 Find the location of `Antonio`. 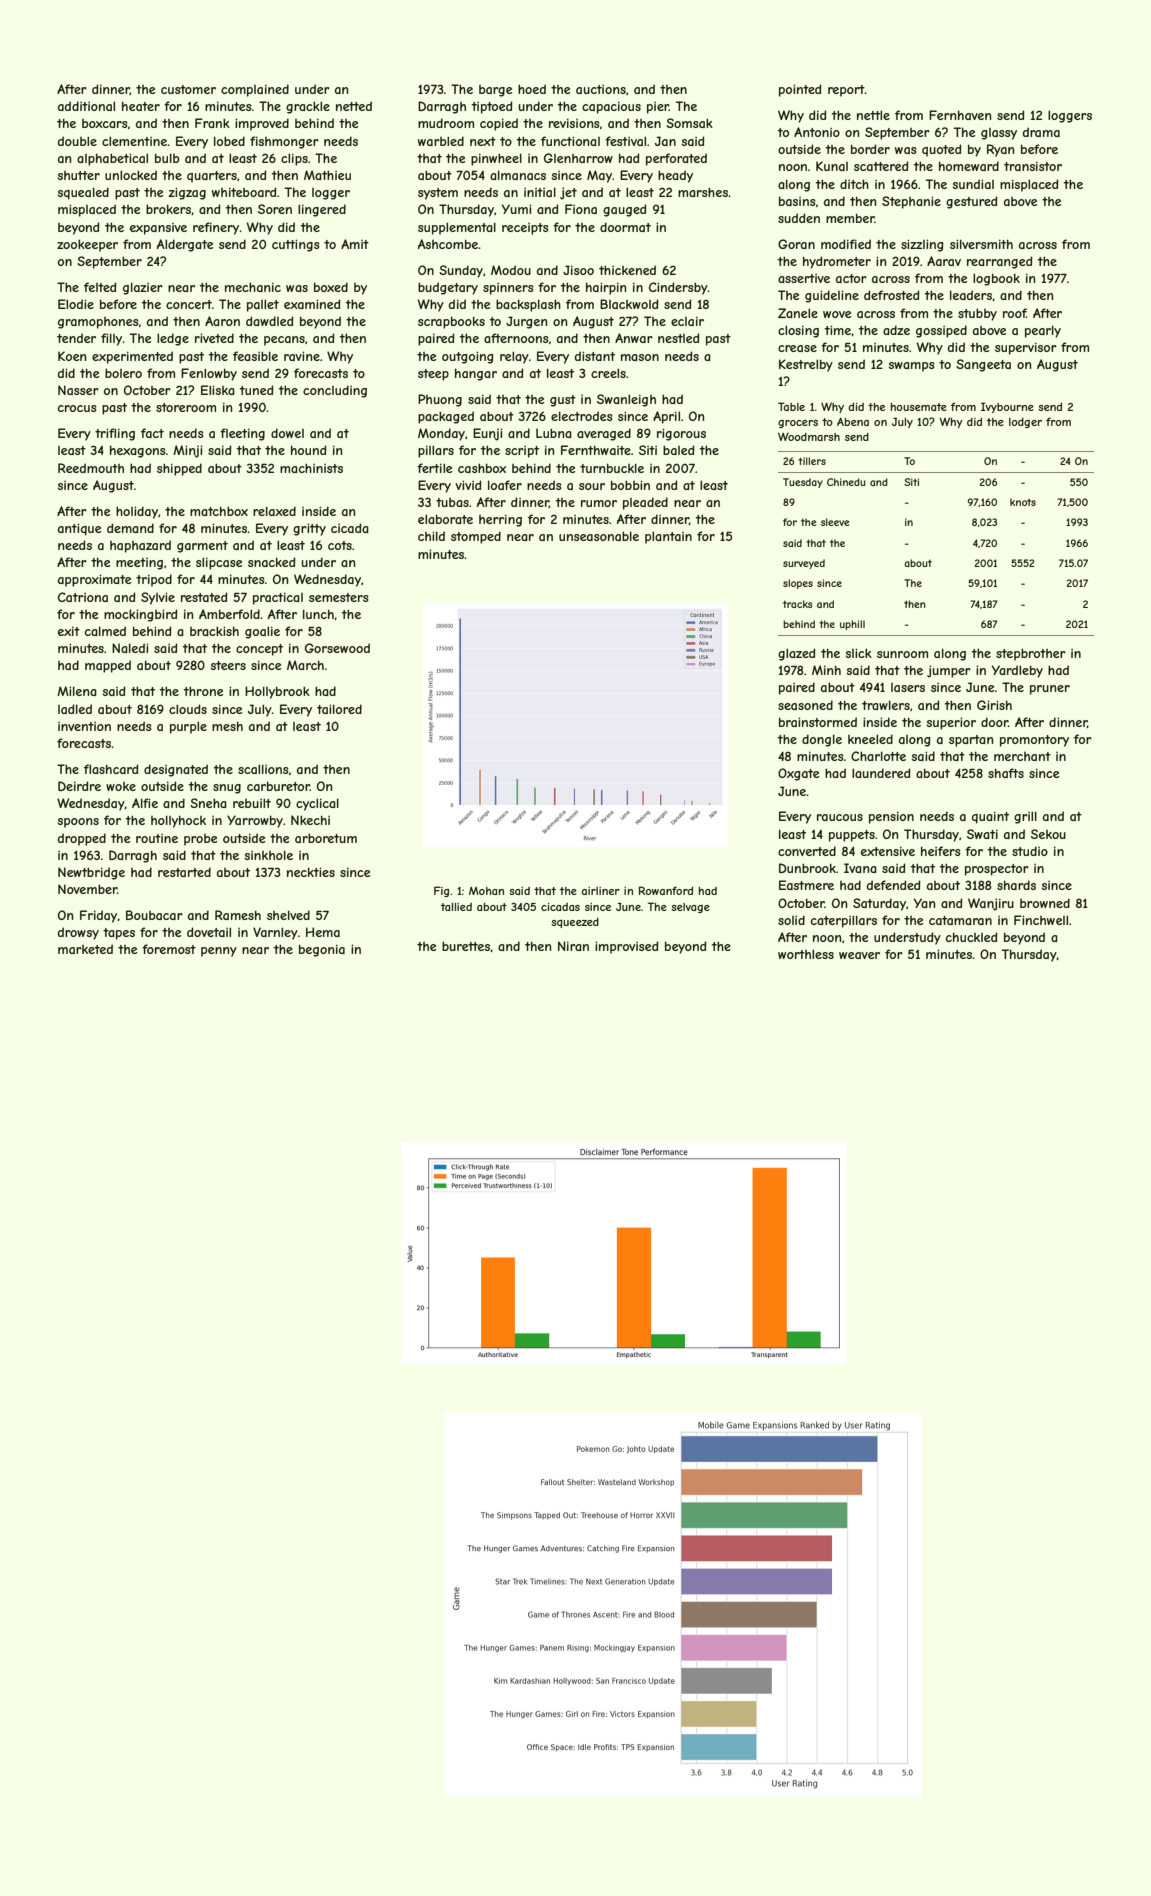

Antonio is located at coordinates (817, 132).
